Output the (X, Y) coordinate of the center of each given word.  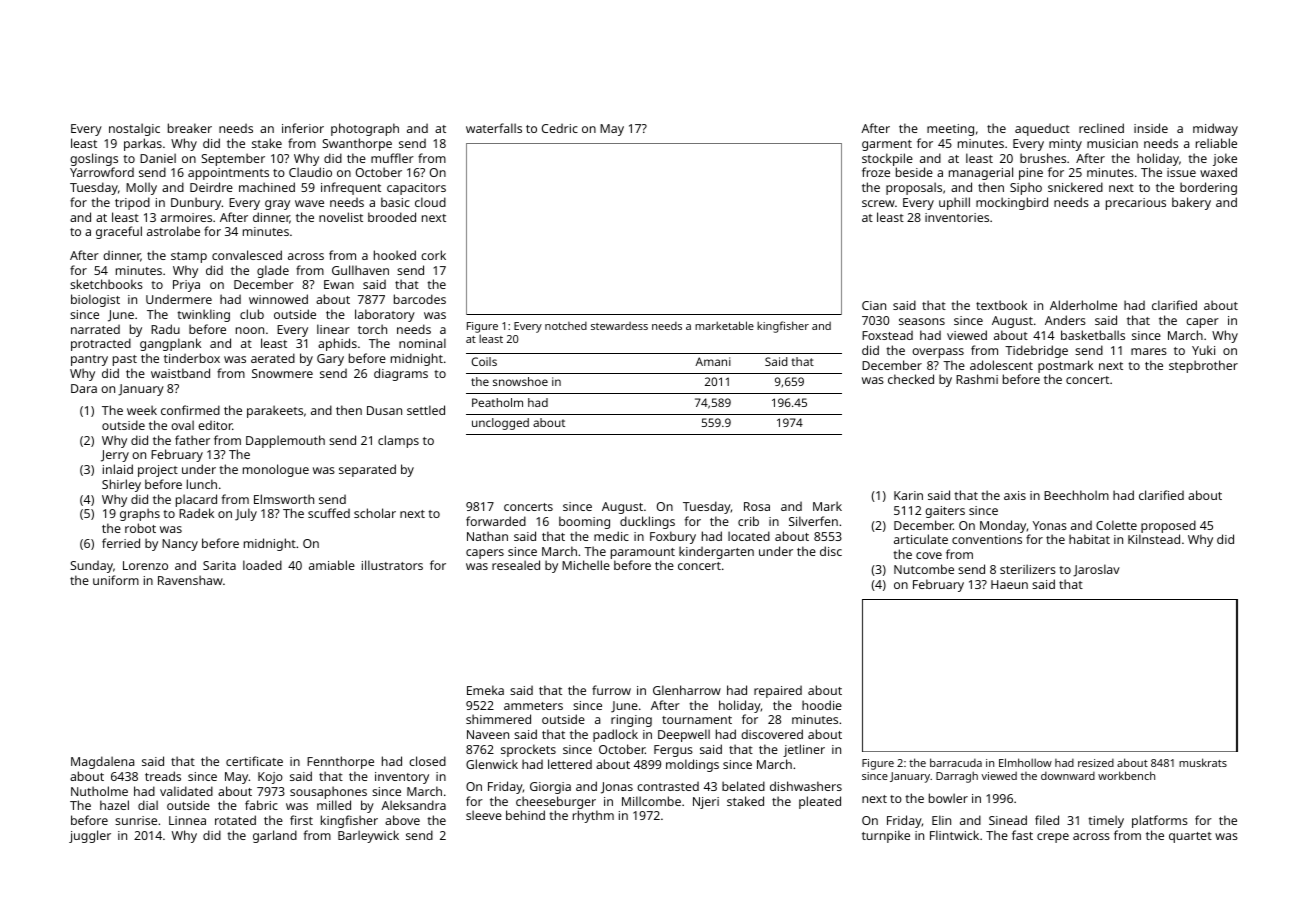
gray (277, 205)
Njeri (706, 803)
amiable (332, 565)
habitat (1089, 539)
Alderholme (1083, 305)
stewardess (619, 326)
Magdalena (102, 762)
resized (1096, 763)
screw (878, 203)
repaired (778, 691)
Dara (84, 388)
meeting (950, 130)
